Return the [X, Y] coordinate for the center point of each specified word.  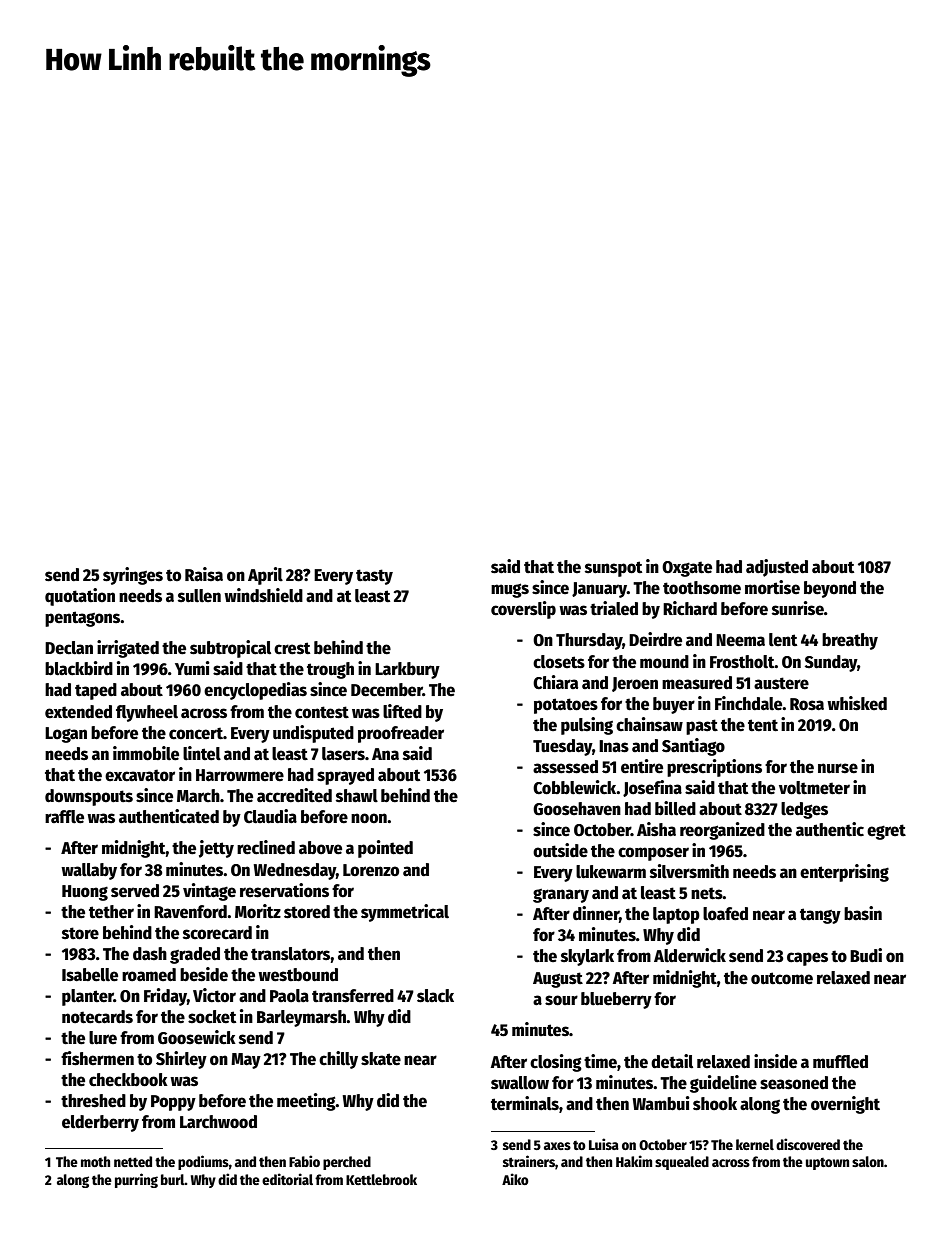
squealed [682, 1163]
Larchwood [218, 1122]
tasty [374, 577]
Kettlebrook [381, 1179]
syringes [133, 576]
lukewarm [611, 872]
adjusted [777, 568]
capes [807, 959]
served [135, 891]
